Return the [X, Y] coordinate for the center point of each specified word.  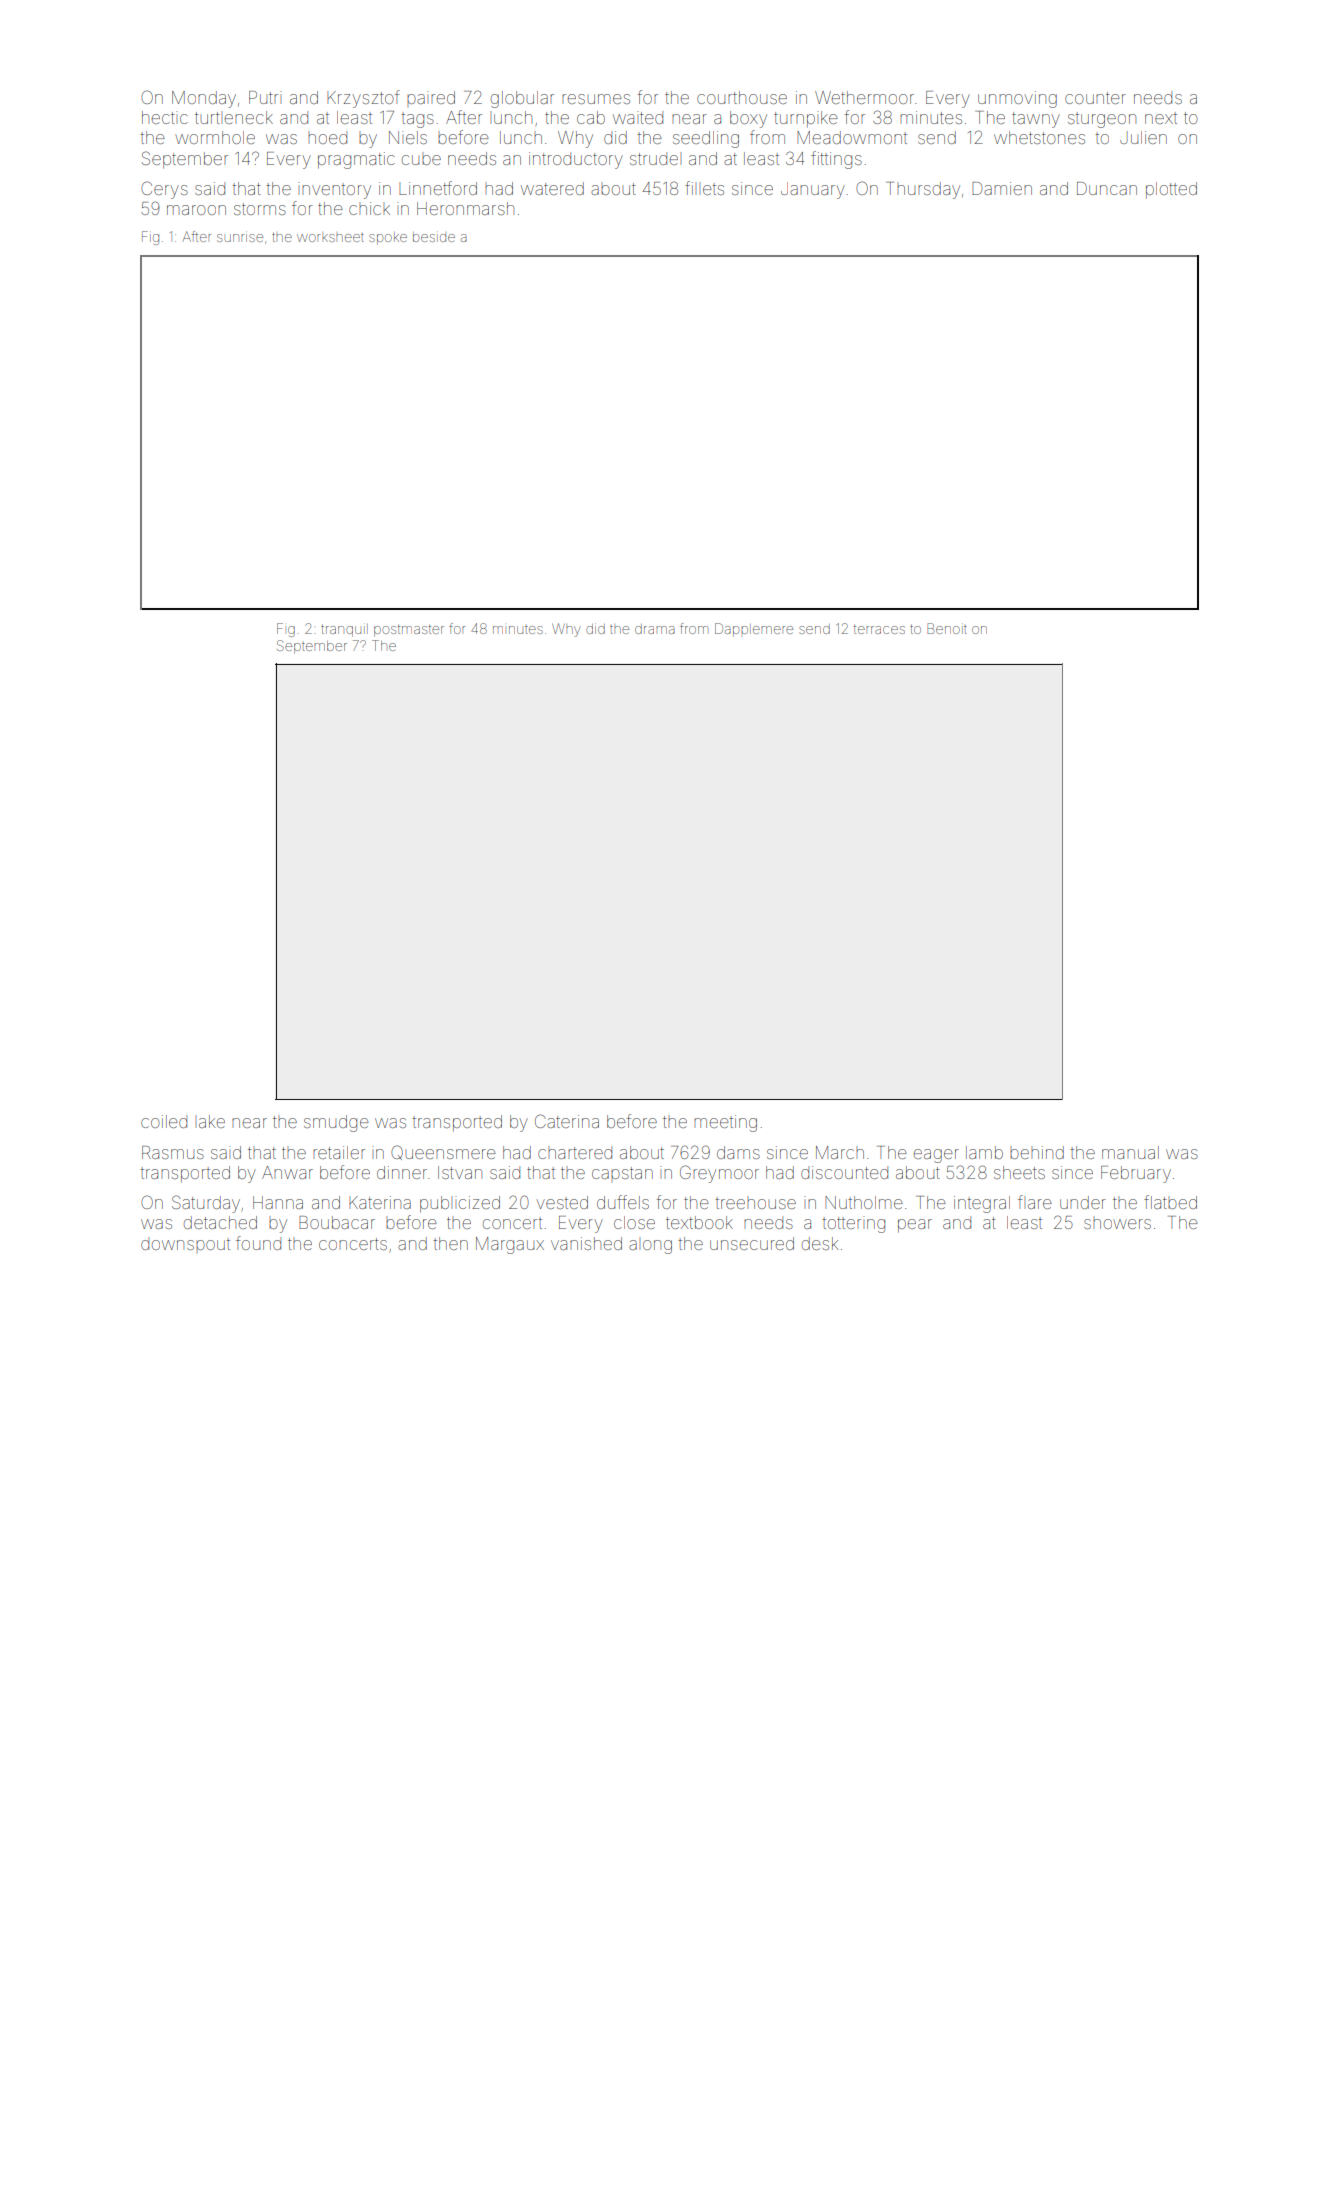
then [450, 1243]
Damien [1002, 188]
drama [655, 629]
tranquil [344, 630]
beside [434, 237]
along [650, 1247]
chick [369, 208]
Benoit [947, 628]
